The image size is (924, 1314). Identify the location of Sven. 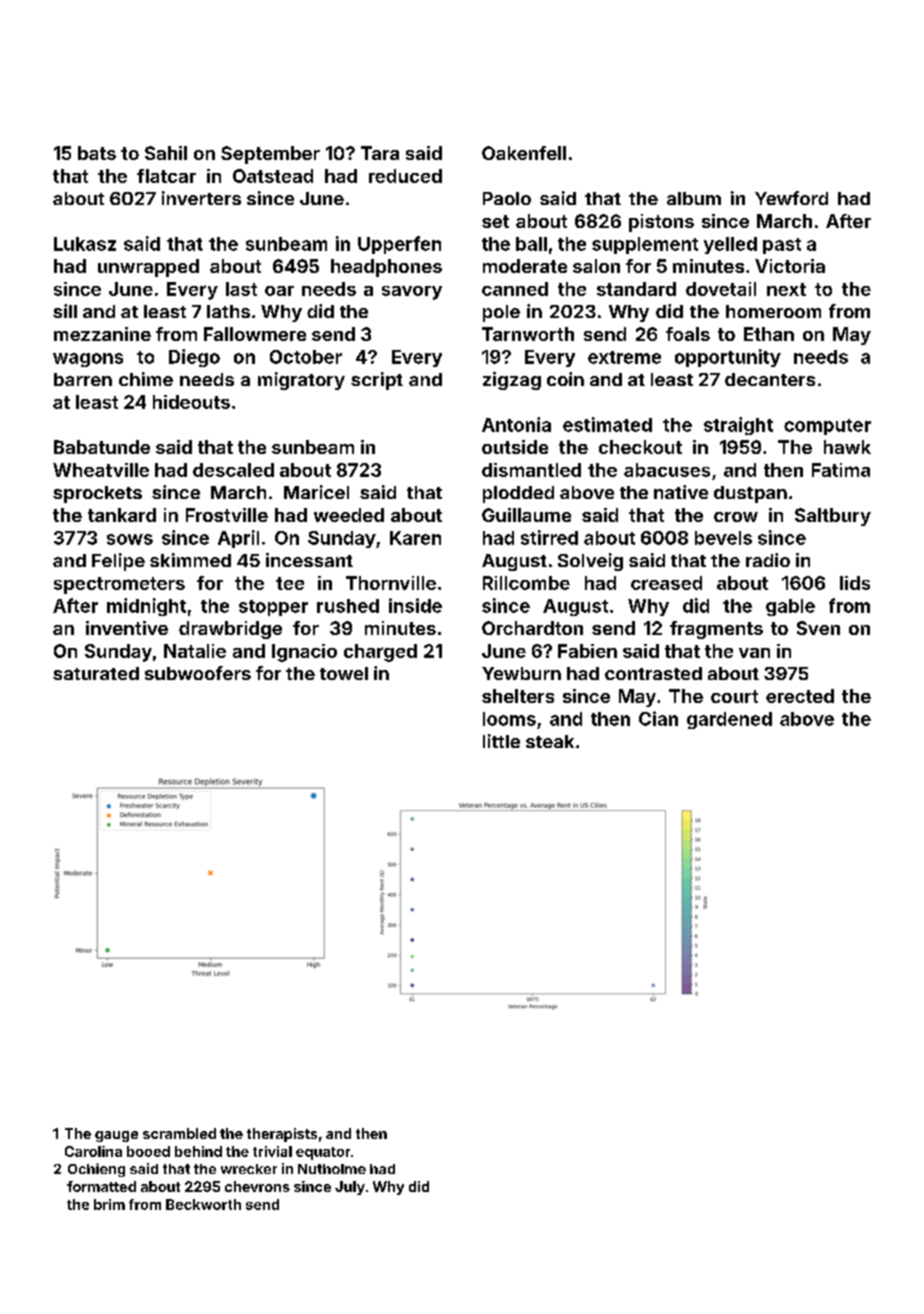
(818, 628).
